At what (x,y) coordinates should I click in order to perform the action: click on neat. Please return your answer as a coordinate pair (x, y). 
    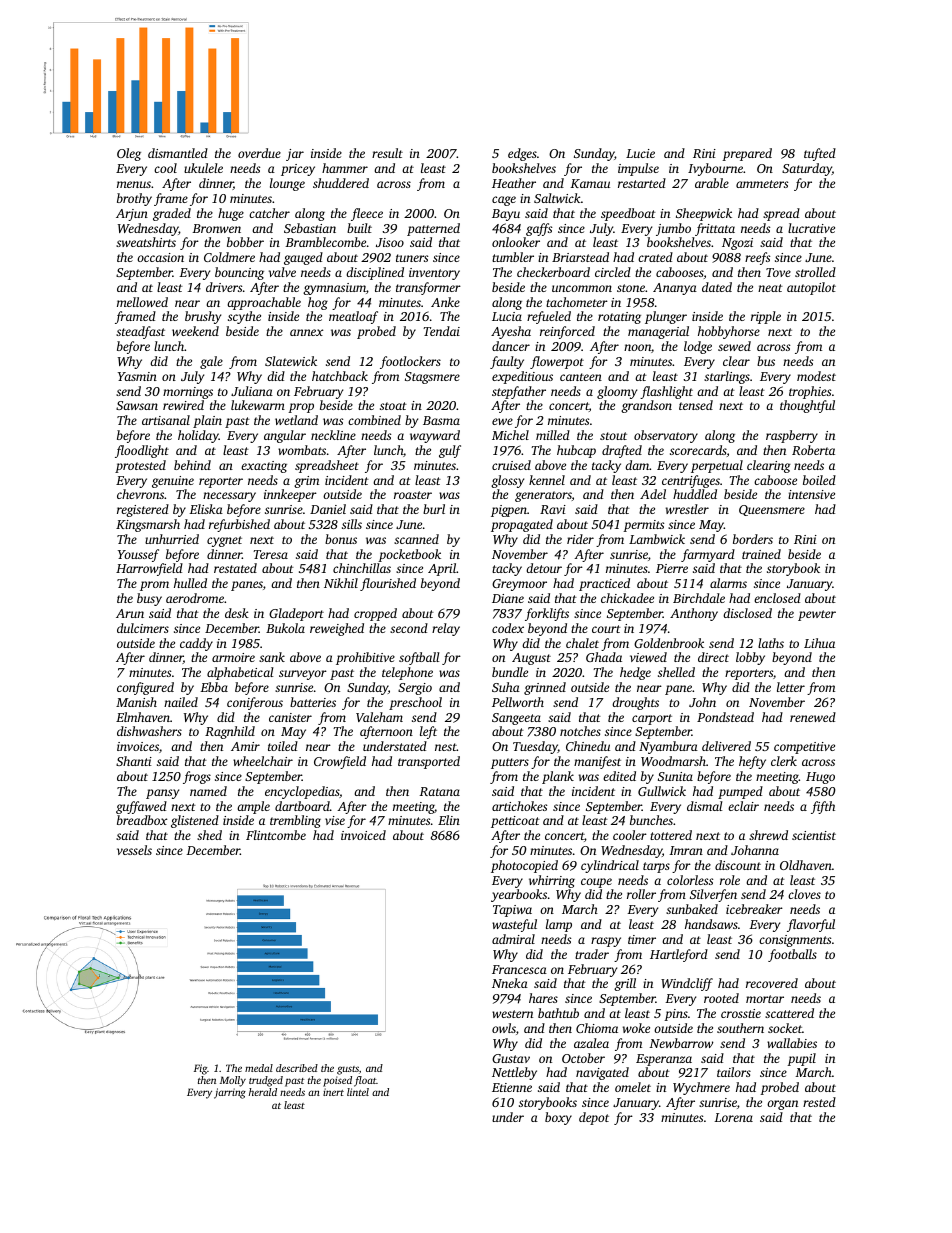
    Looking at the image, I should click on (770, 288).
